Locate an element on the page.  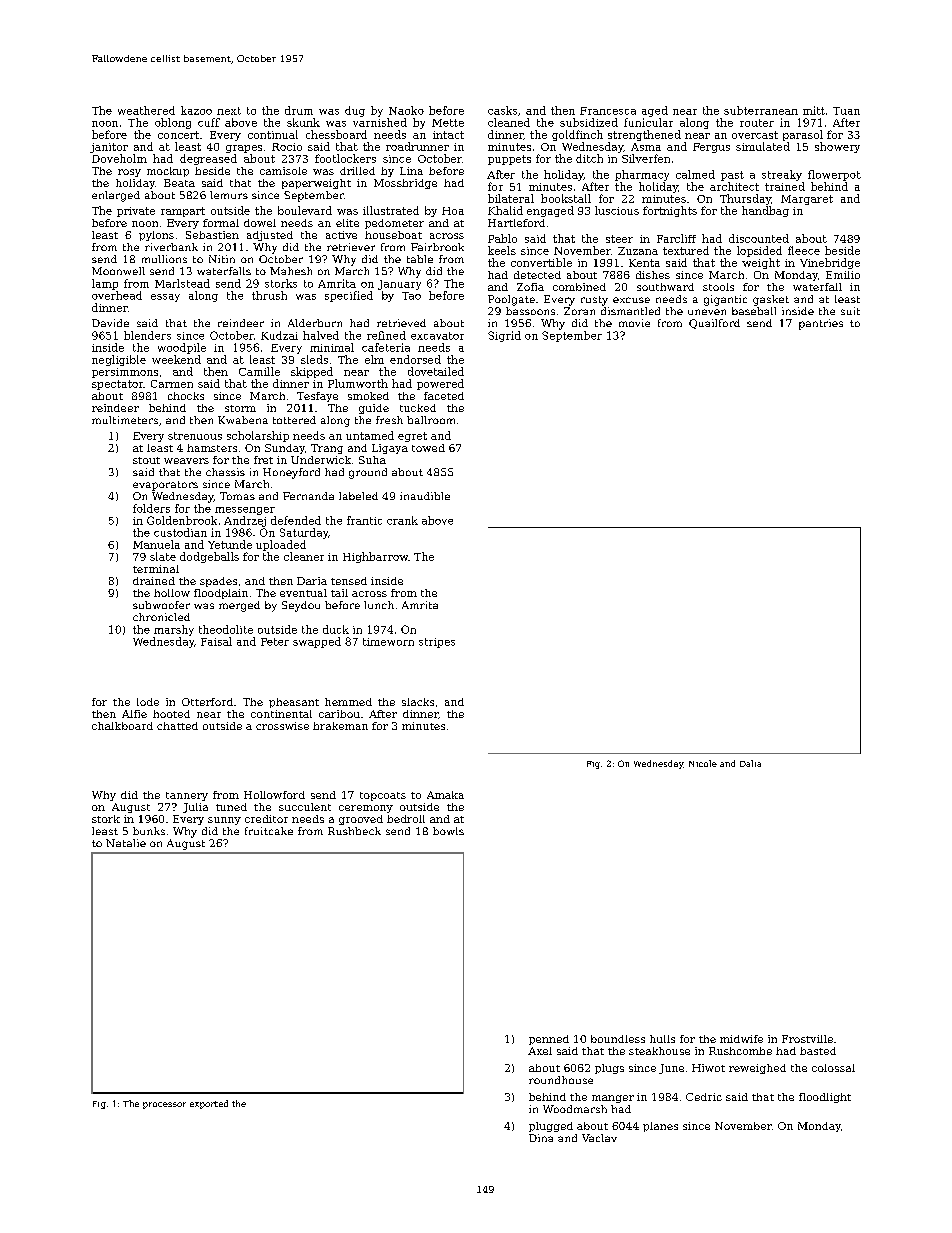
Quailford is located at coordinates (714, 324).
